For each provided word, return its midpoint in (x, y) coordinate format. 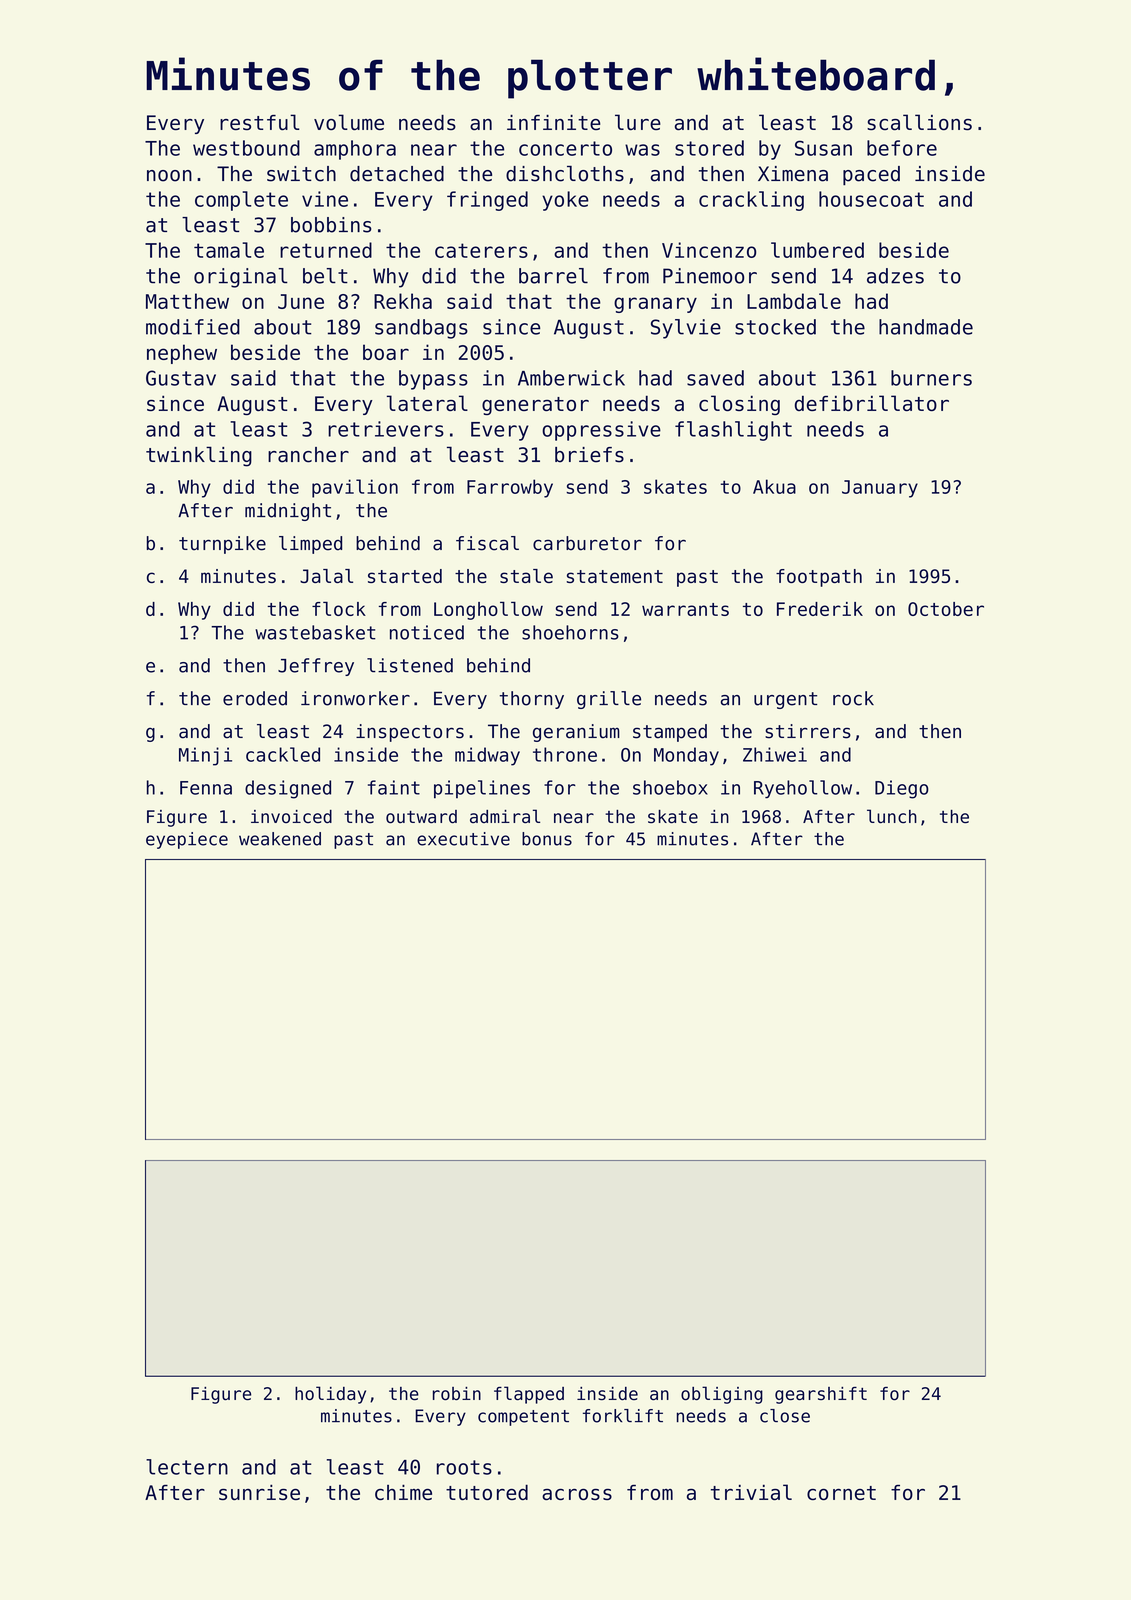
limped (310, 545)
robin (457, 1394)
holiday (330, 1395)
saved (715, 378)
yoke (565, 201)
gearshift (821, 1395)
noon (169, 176)
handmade (926, 327)
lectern (187, 1467)
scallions (919, 122)
